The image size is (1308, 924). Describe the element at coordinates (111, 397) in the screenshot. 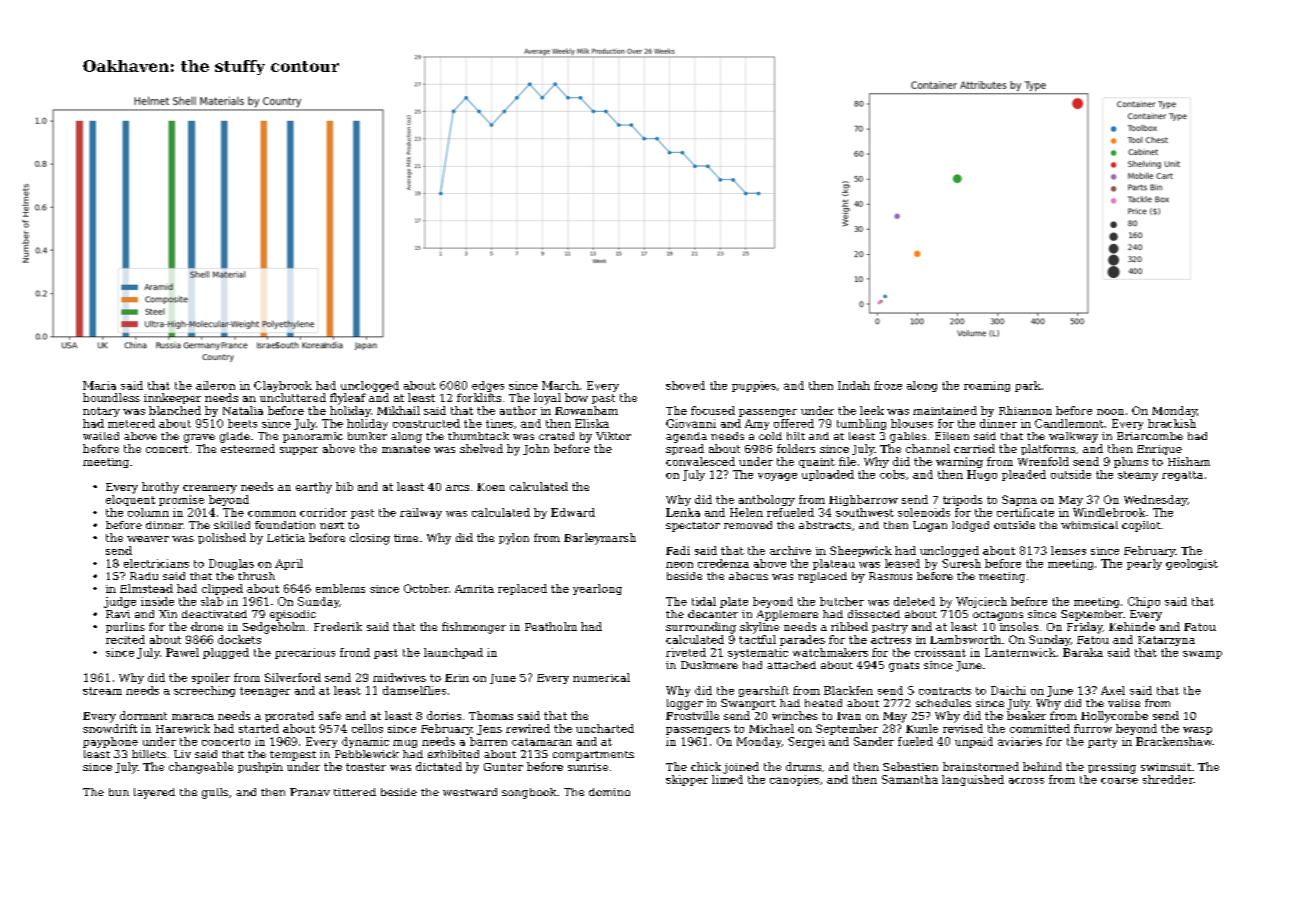

I see `boundless` at that location.
